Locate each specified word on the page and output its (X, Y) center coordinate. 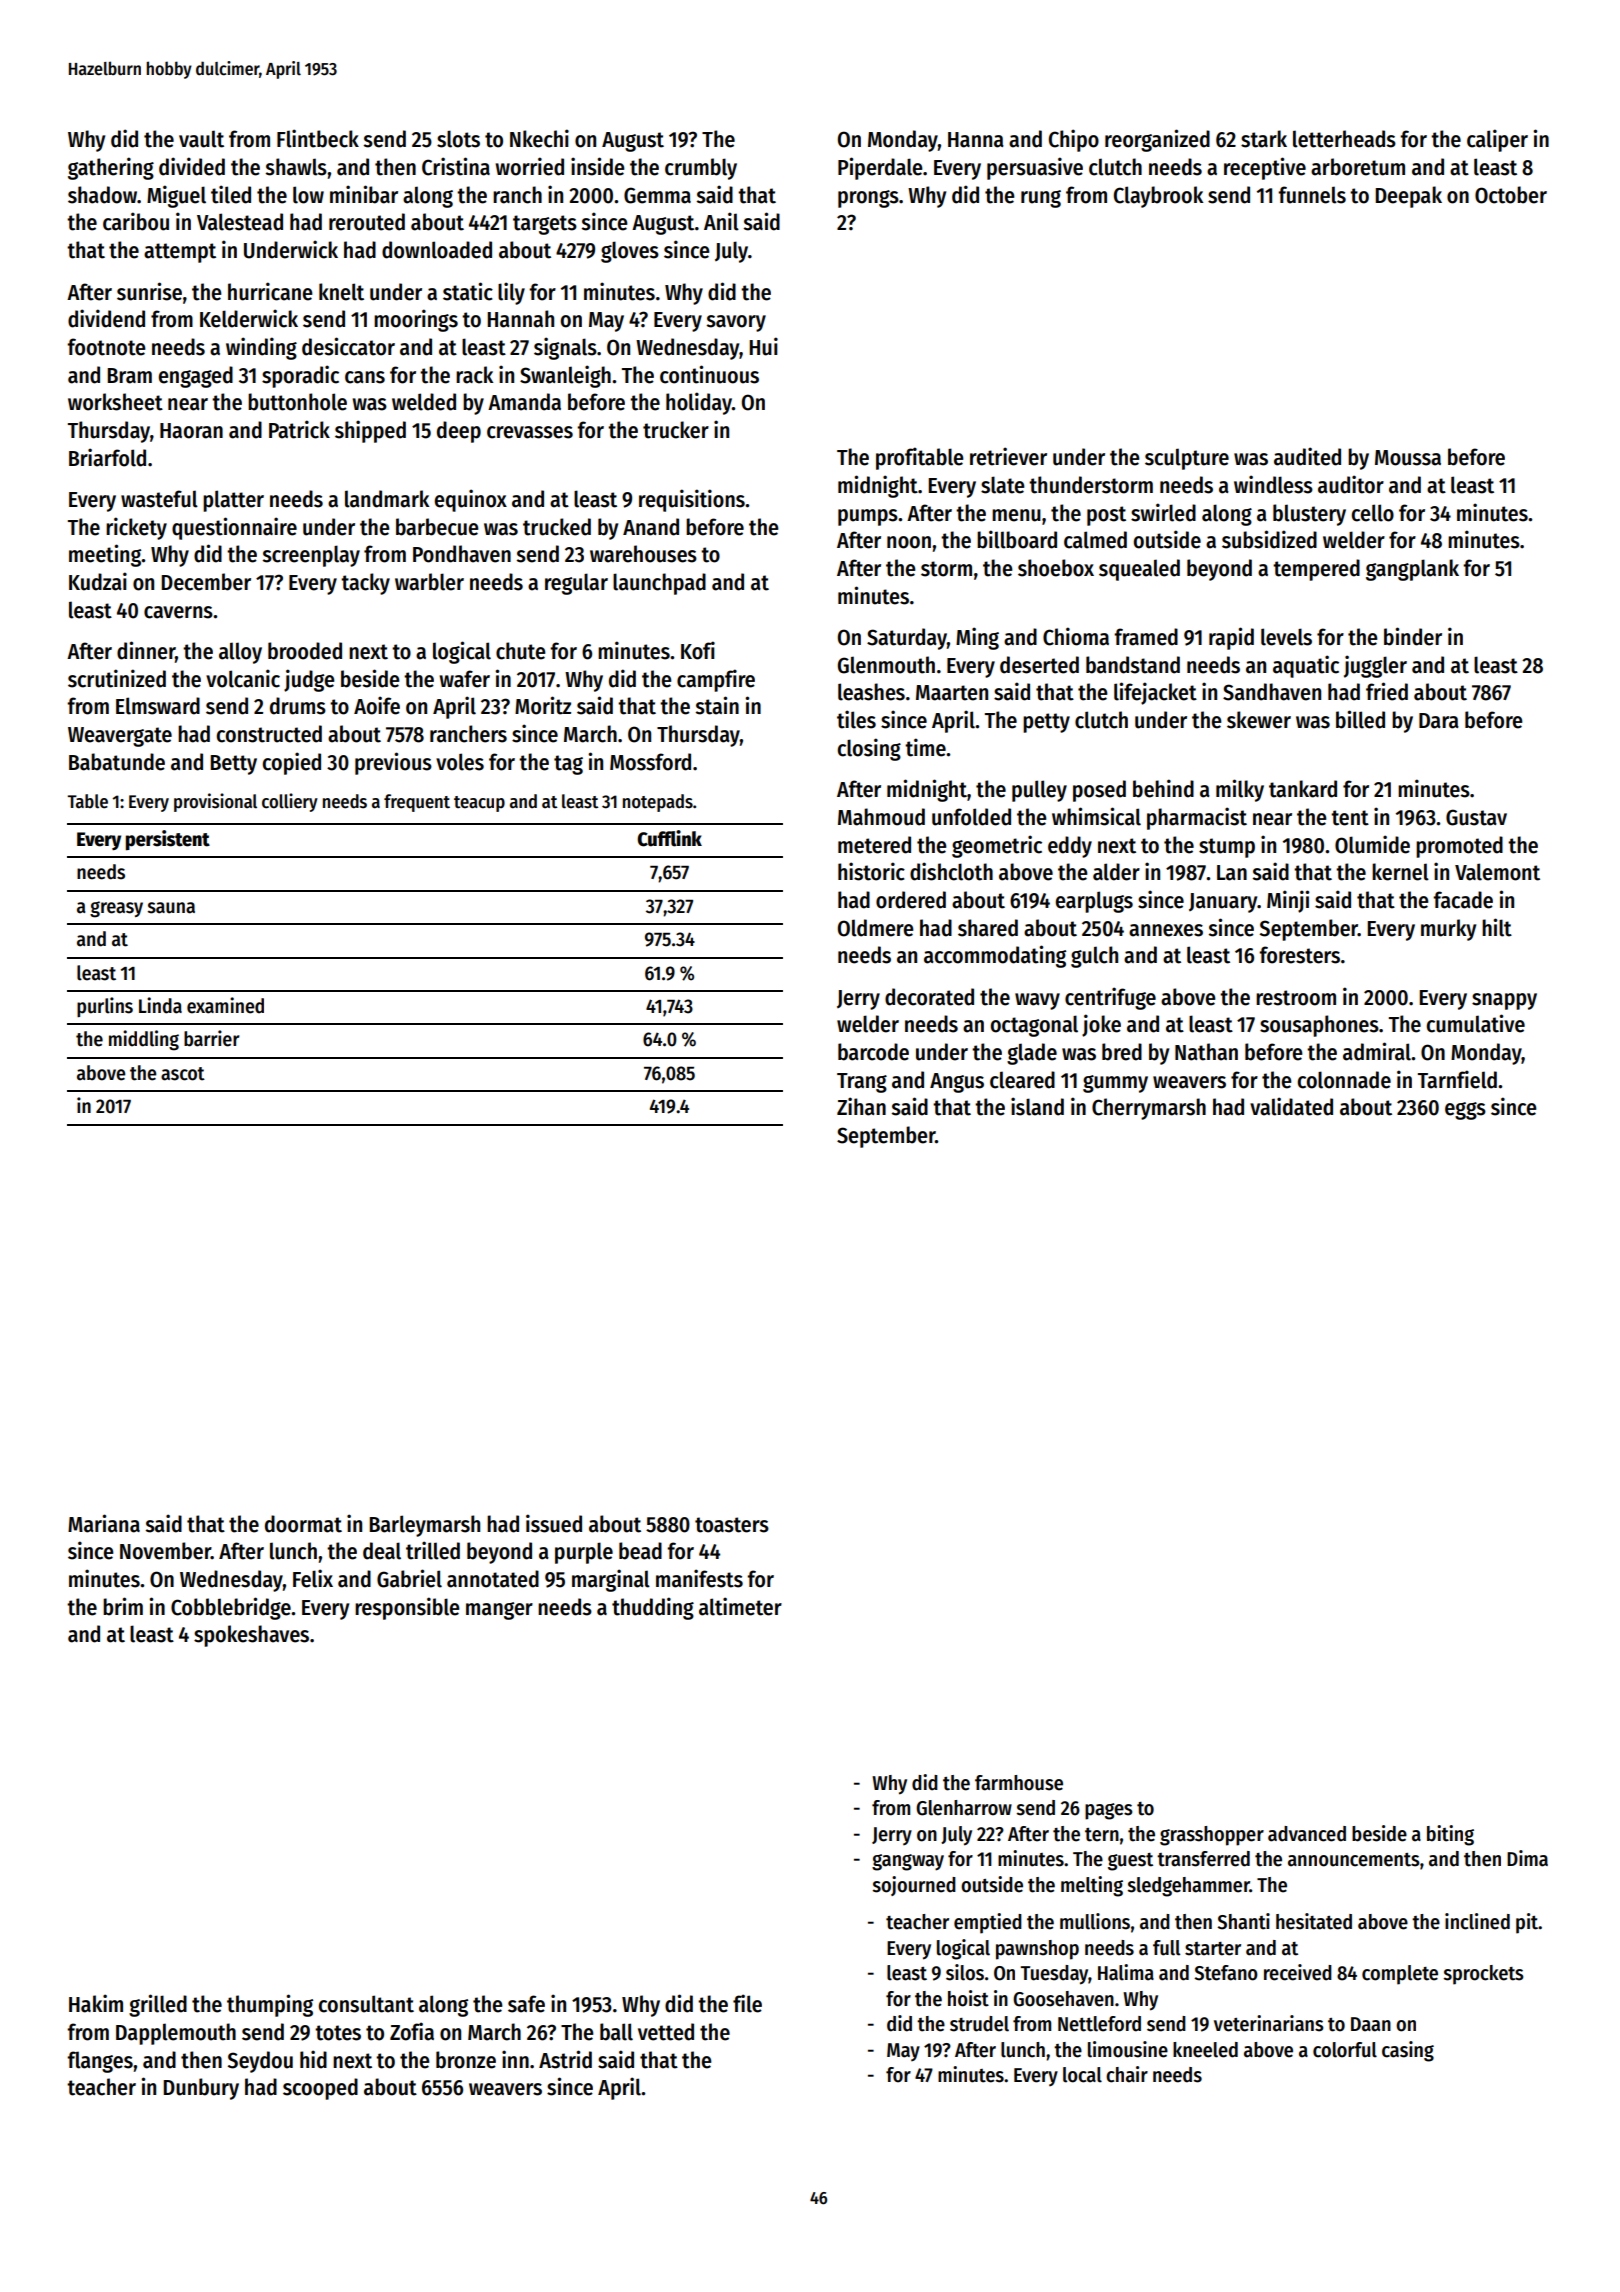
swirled (1163, 512)
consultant (366, 2004)
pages (1108, 1811)
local (1082, 2075)
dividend (106, 318)
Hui (763, 346)
